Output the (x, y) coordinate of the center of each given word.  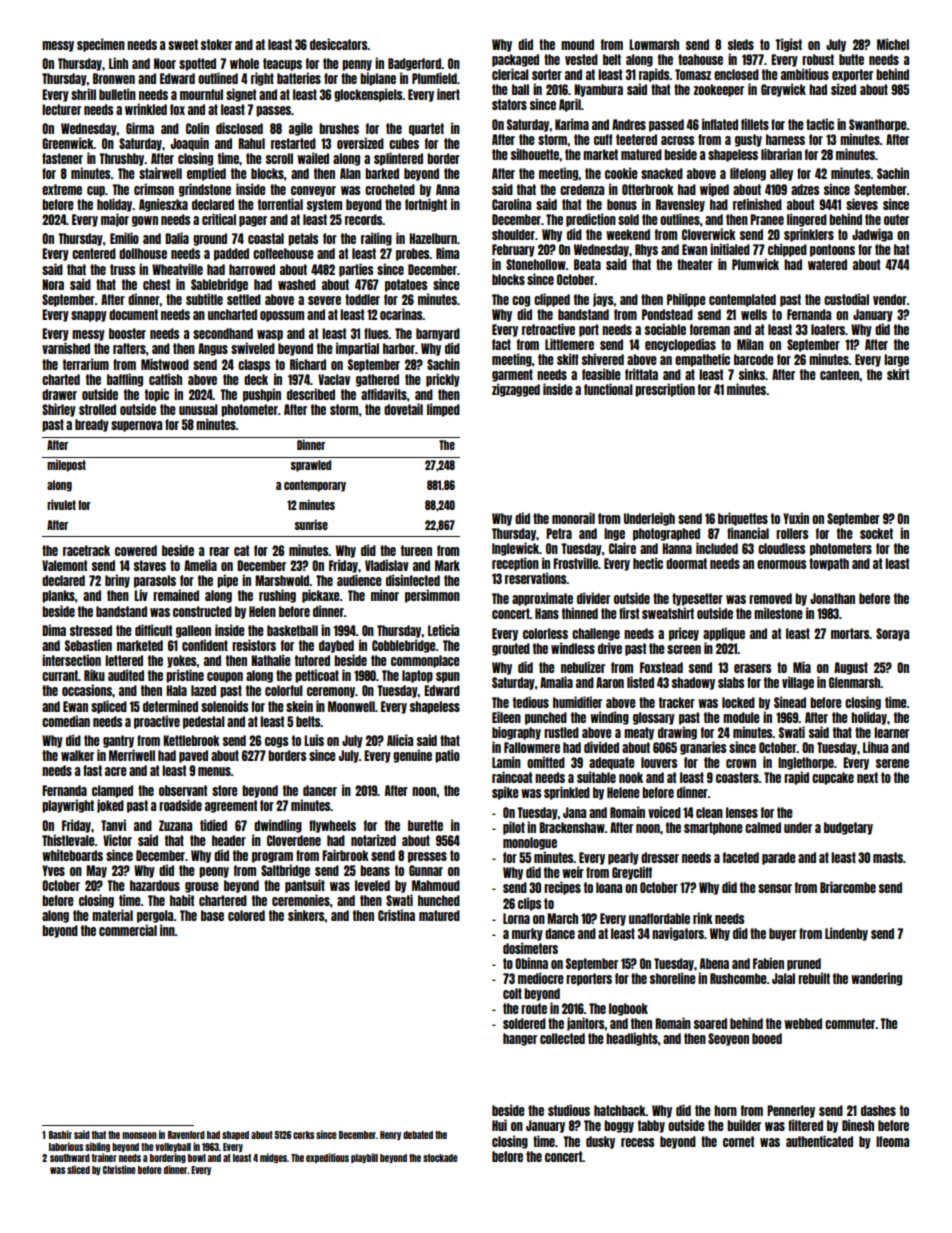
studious (569, 1110)
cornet (738, 1141)
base (212, 915)
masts (888, 857)
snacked (662, 173)
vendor (890, 299)
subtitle (204, 299)
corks (303, 1135)
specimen (101, 45)
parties (356, 270)
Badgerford (414, 64)
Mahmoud (436, 885)
